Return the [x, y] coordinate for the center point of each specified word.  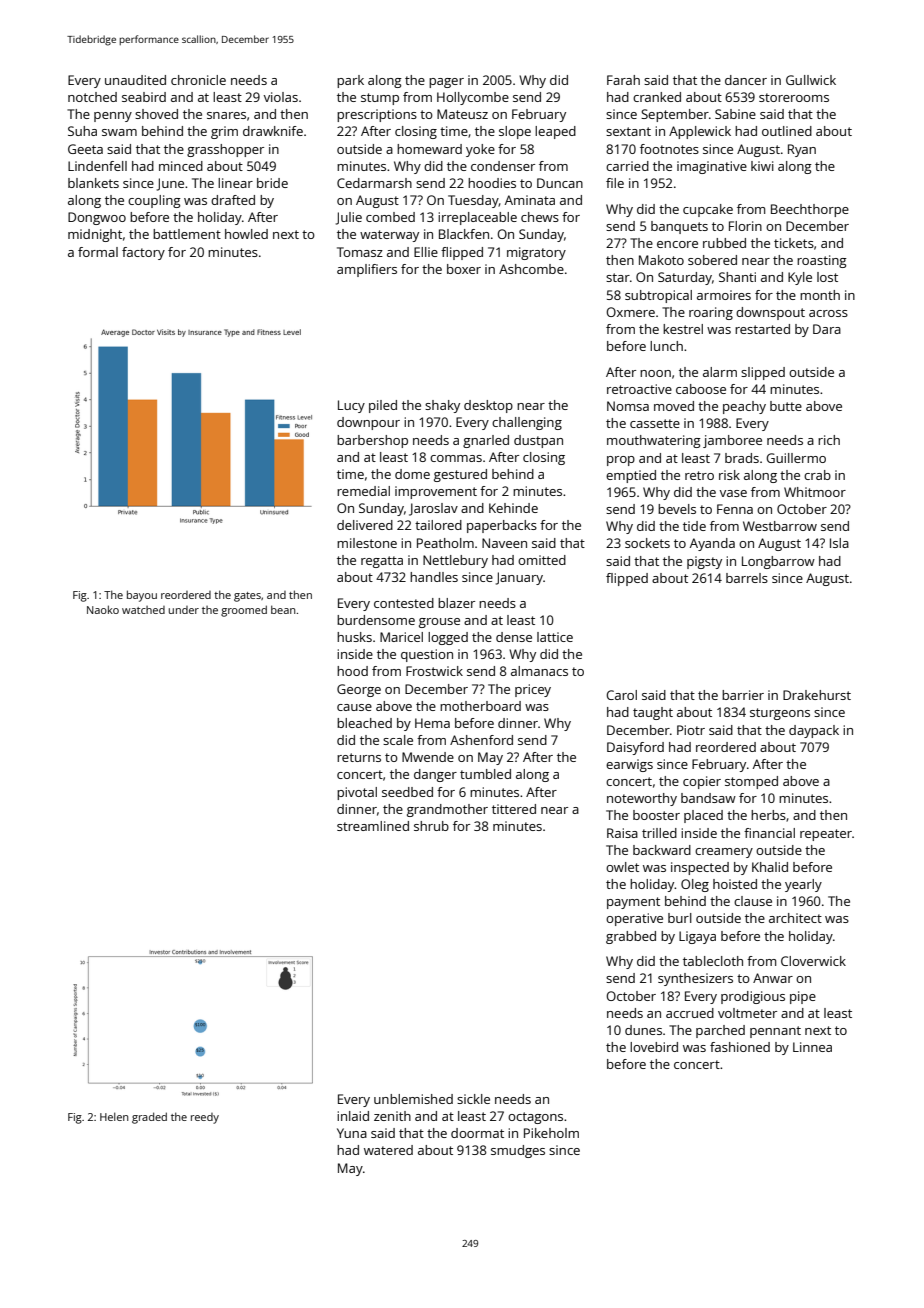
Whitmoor [815, 492]
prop [621, 461]
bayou [142, 596]
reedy [205, 1118]
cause [354, 707]
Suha [82, 131]
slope [515, 132]
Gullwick [811, 80]
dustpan [538, 441]
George [359, 690]
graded [149, 1118]
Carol [621, 695]
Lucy [351, 406]
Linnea [812, 1047]
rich [829, 440]
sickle [473, 1099]
